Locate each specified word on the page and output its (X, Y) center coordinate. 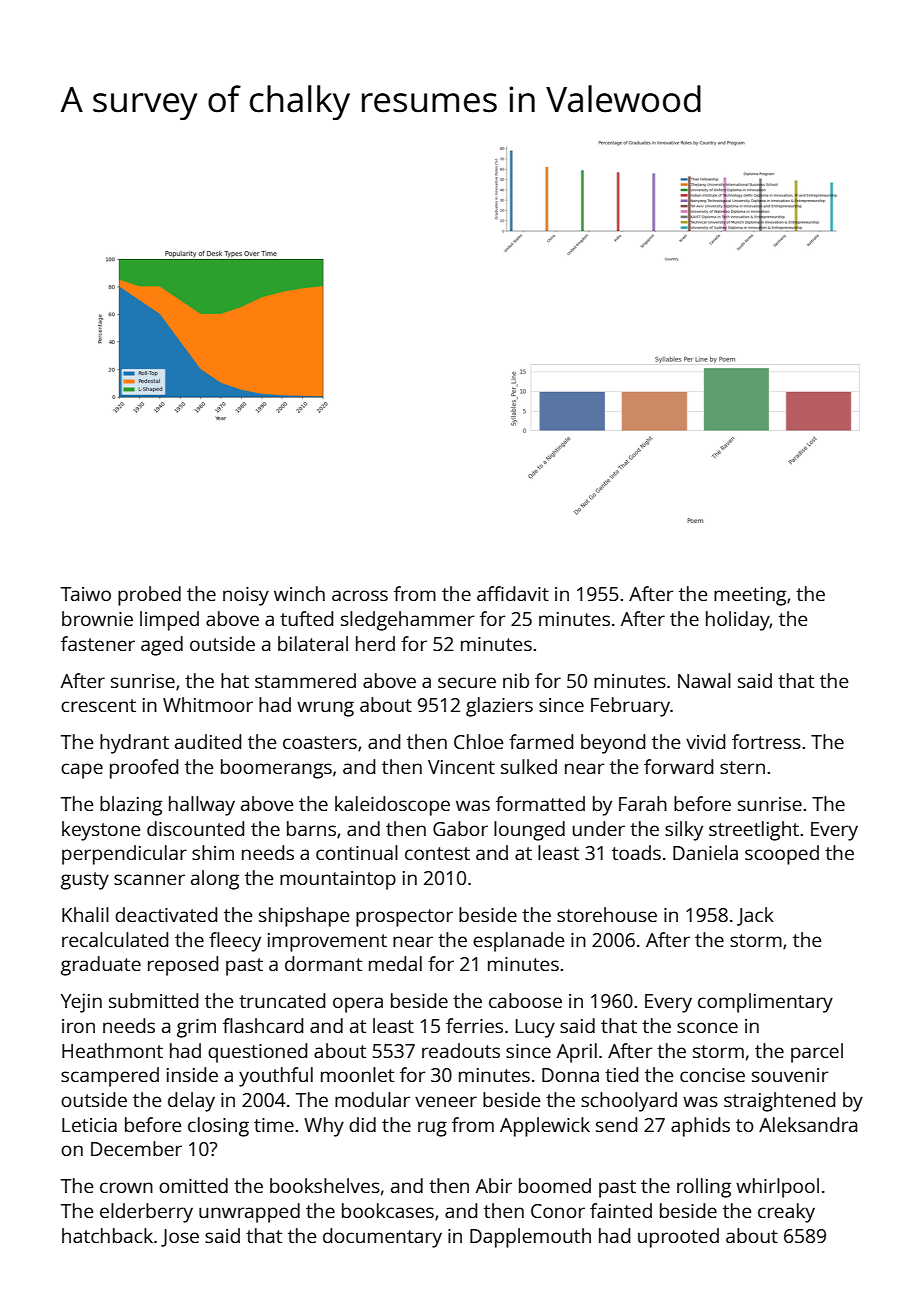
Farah (643, 803)
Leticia (89, 1125)
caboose (525, 1000)
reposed (183, 966)
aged (162, 646)
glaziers (499, 707)
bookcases (388, 1210)
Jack (755, 916)
